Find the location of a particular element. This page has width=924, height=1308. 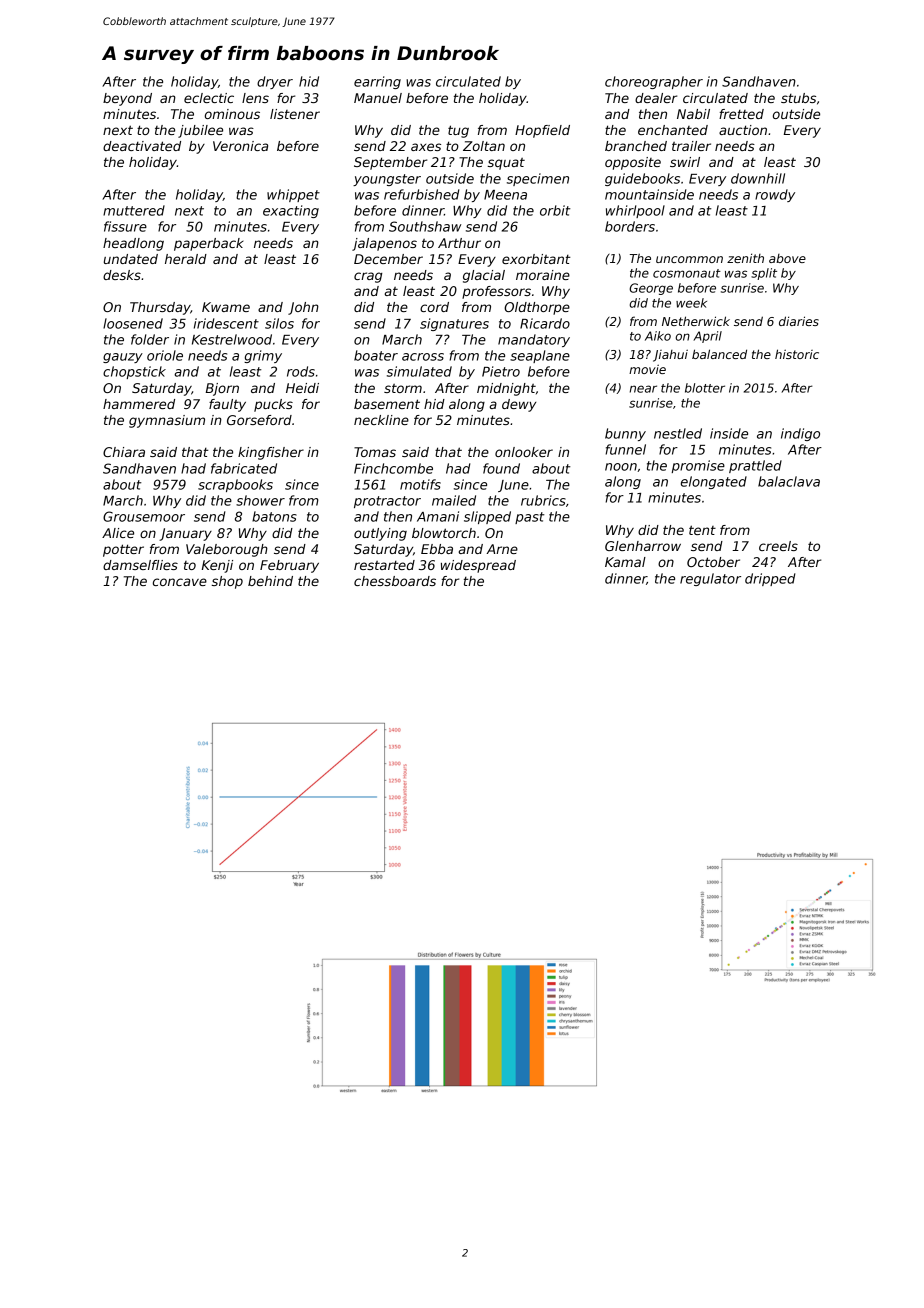

stubs is located at coordinates (798, 98).
